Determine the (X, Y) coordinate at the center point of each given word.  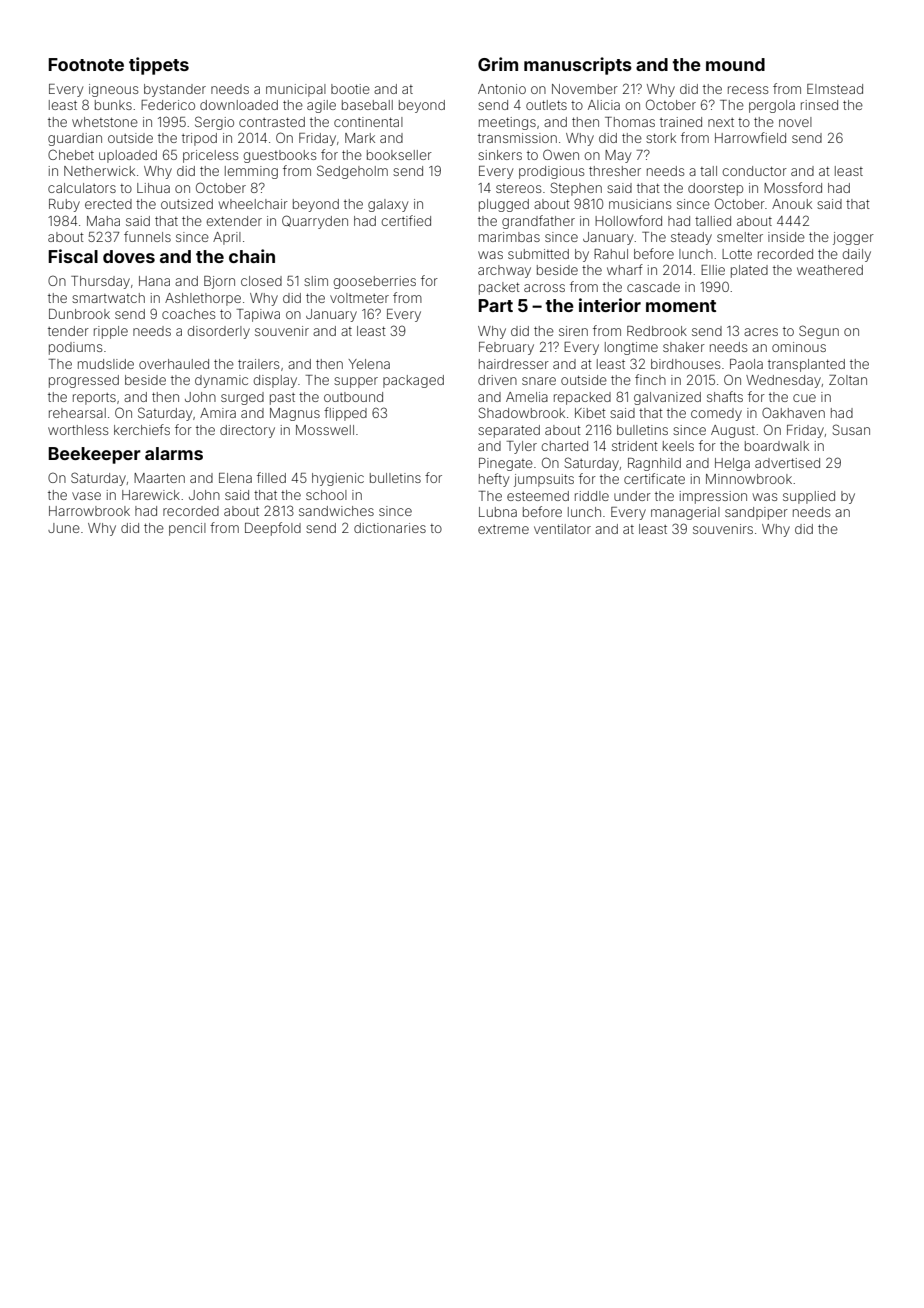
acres (761, 332)
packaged (413, 381)
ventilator (562, 529)
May (618, 156)
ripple (111, 332)
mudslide (106, 364)
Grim (498, 64)
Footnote (86, 64)
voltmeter (359, 298)
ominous (799, 347)
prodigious (551, 172)
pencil (187, 529)
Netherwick (99, 171)
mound (735, 64)
